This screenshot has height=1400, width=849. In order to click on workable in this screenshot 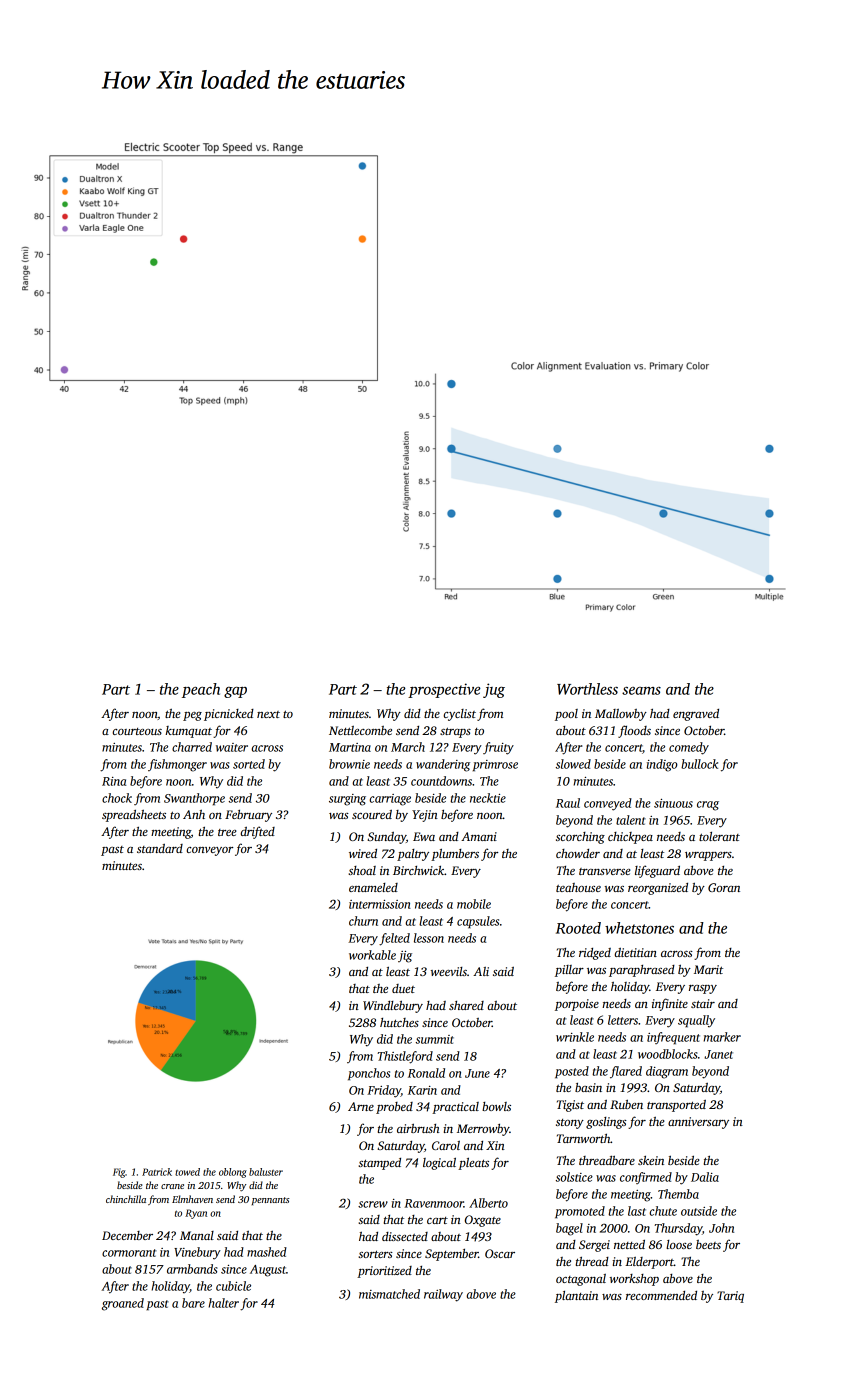, I will do `click(372, 955)`.
